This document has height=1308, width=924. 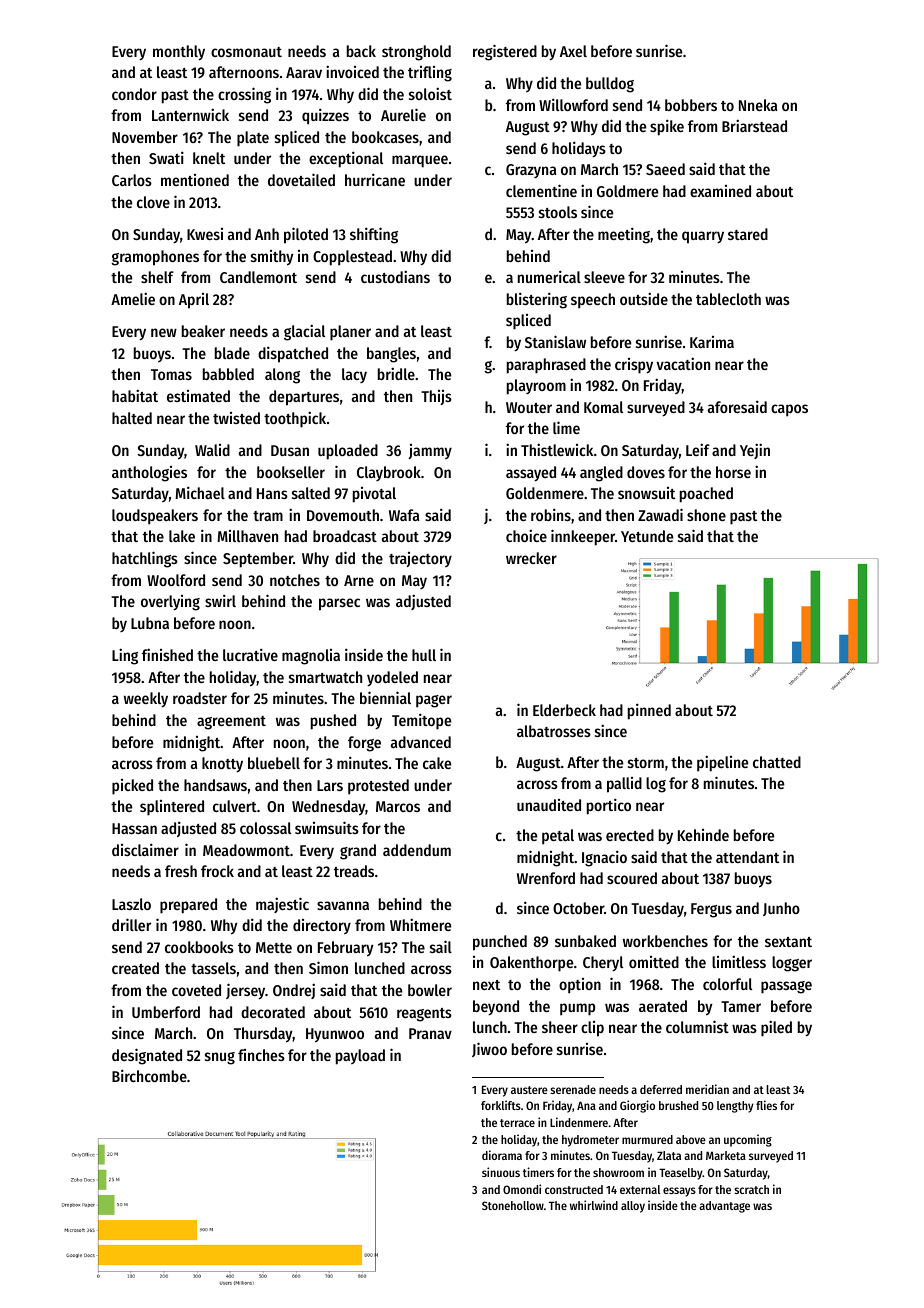 What do you see at coordinates (420, 924) in the document?
I see `Whitmere` at bounding box center [420, 924].
